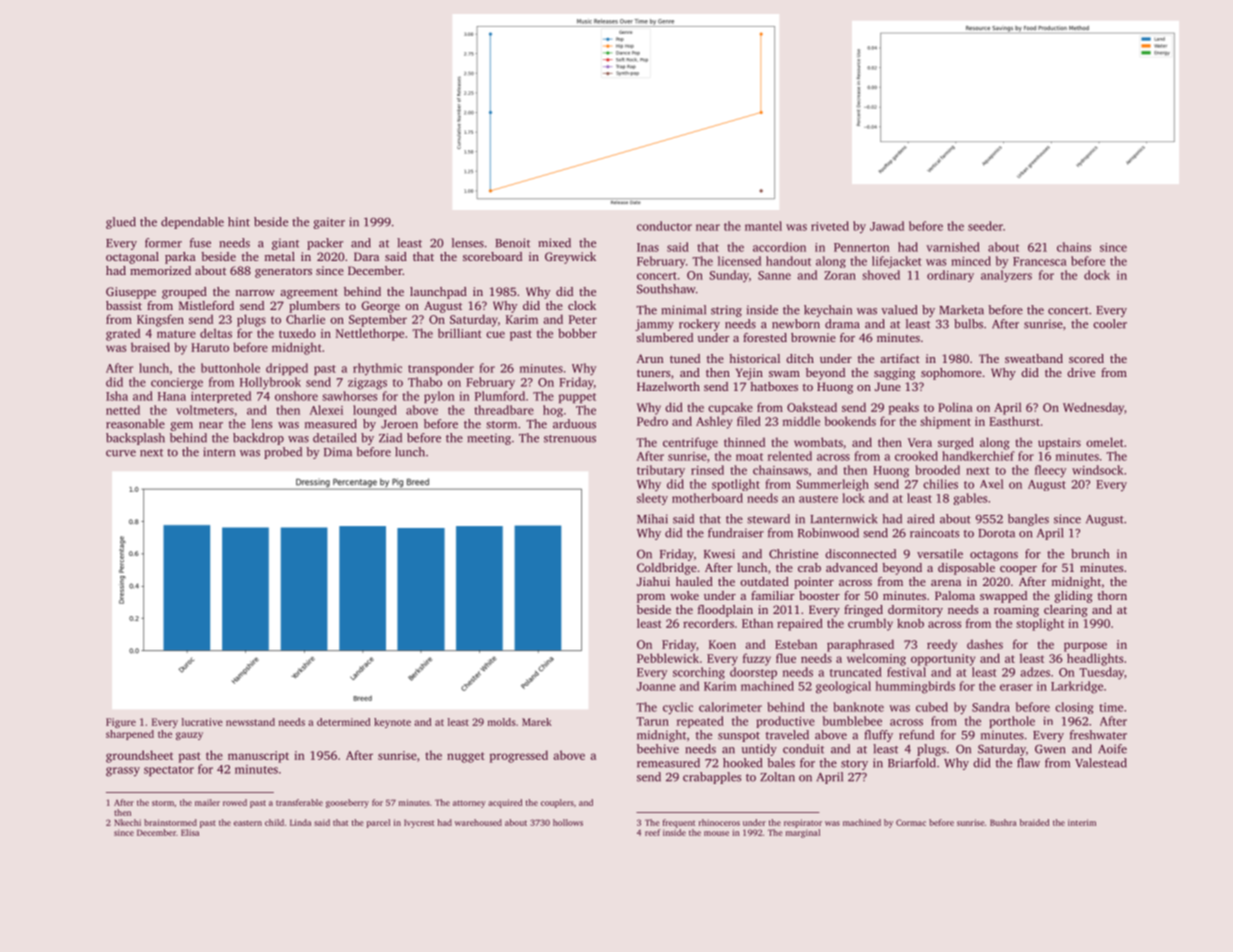  Describe the element at coordinates (690, 443) in the screenshot. I see `centrifuge` at that location.
